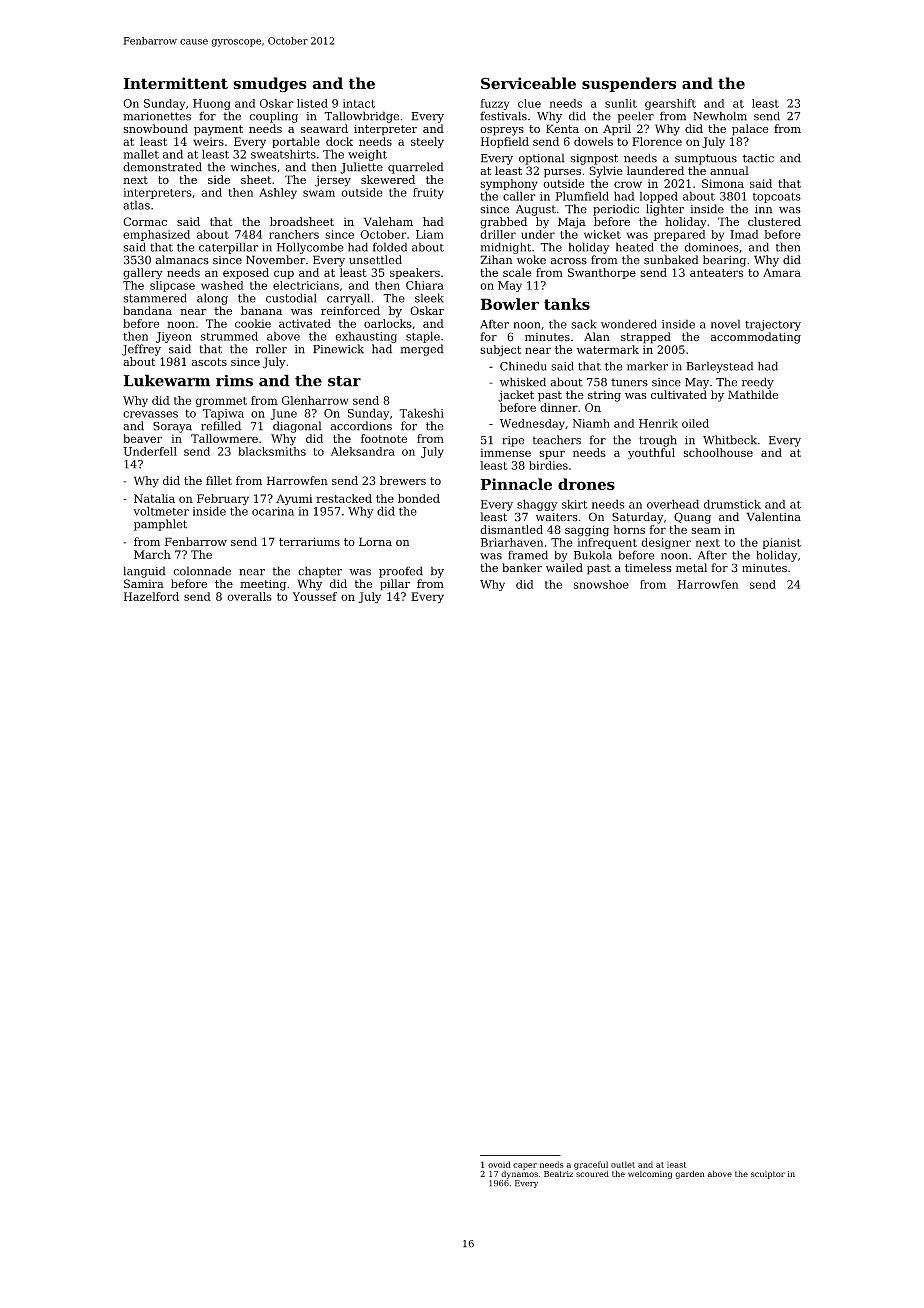 This image has height=1308, width=924. What do you see at coordinates (499, 1164) in the image?
I see `ovoid` at bounding box center [499, 1164].
